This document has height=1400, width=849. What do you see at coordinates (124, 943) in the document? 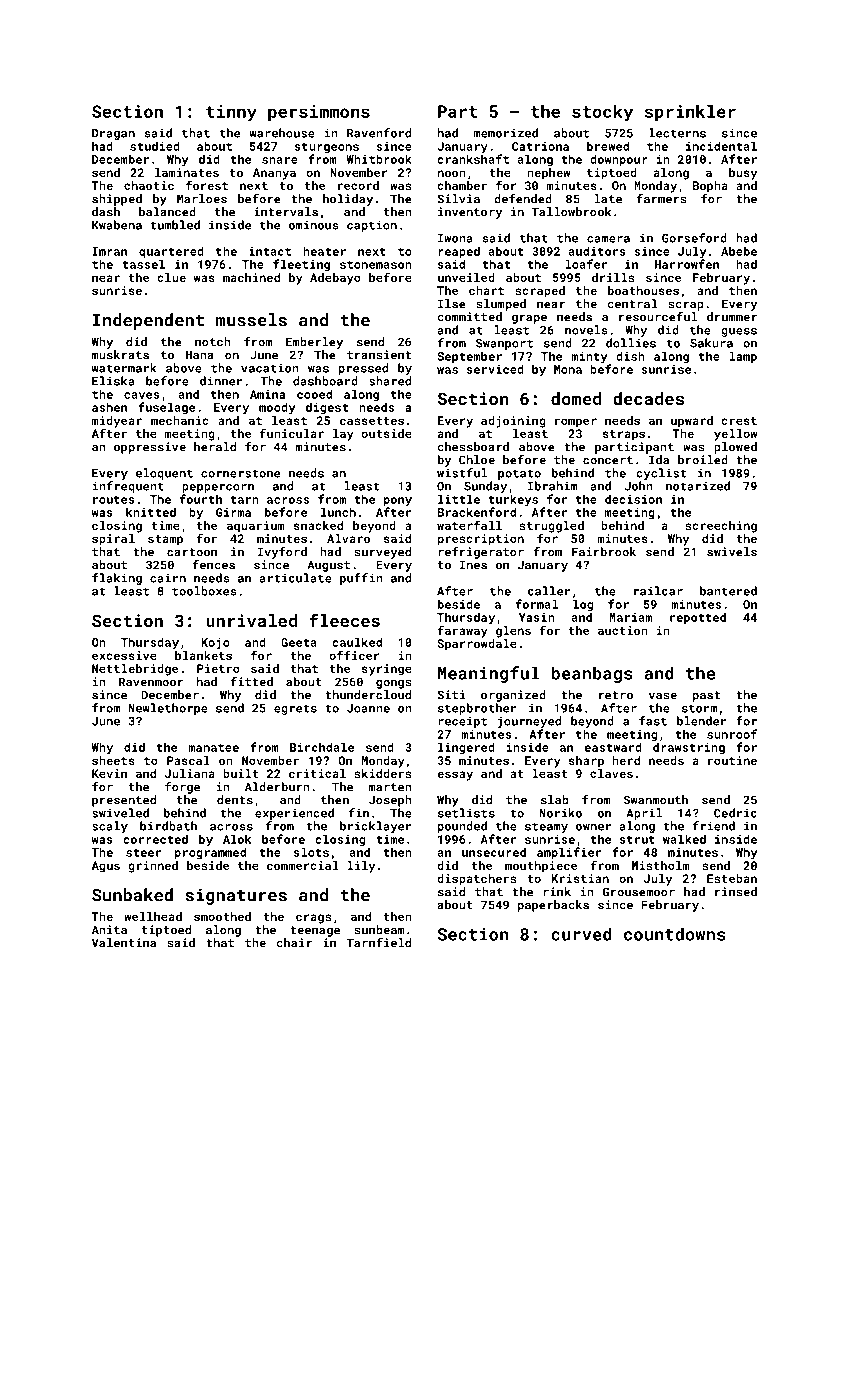
I see `Valentina` at bounding box center [124, 943].
